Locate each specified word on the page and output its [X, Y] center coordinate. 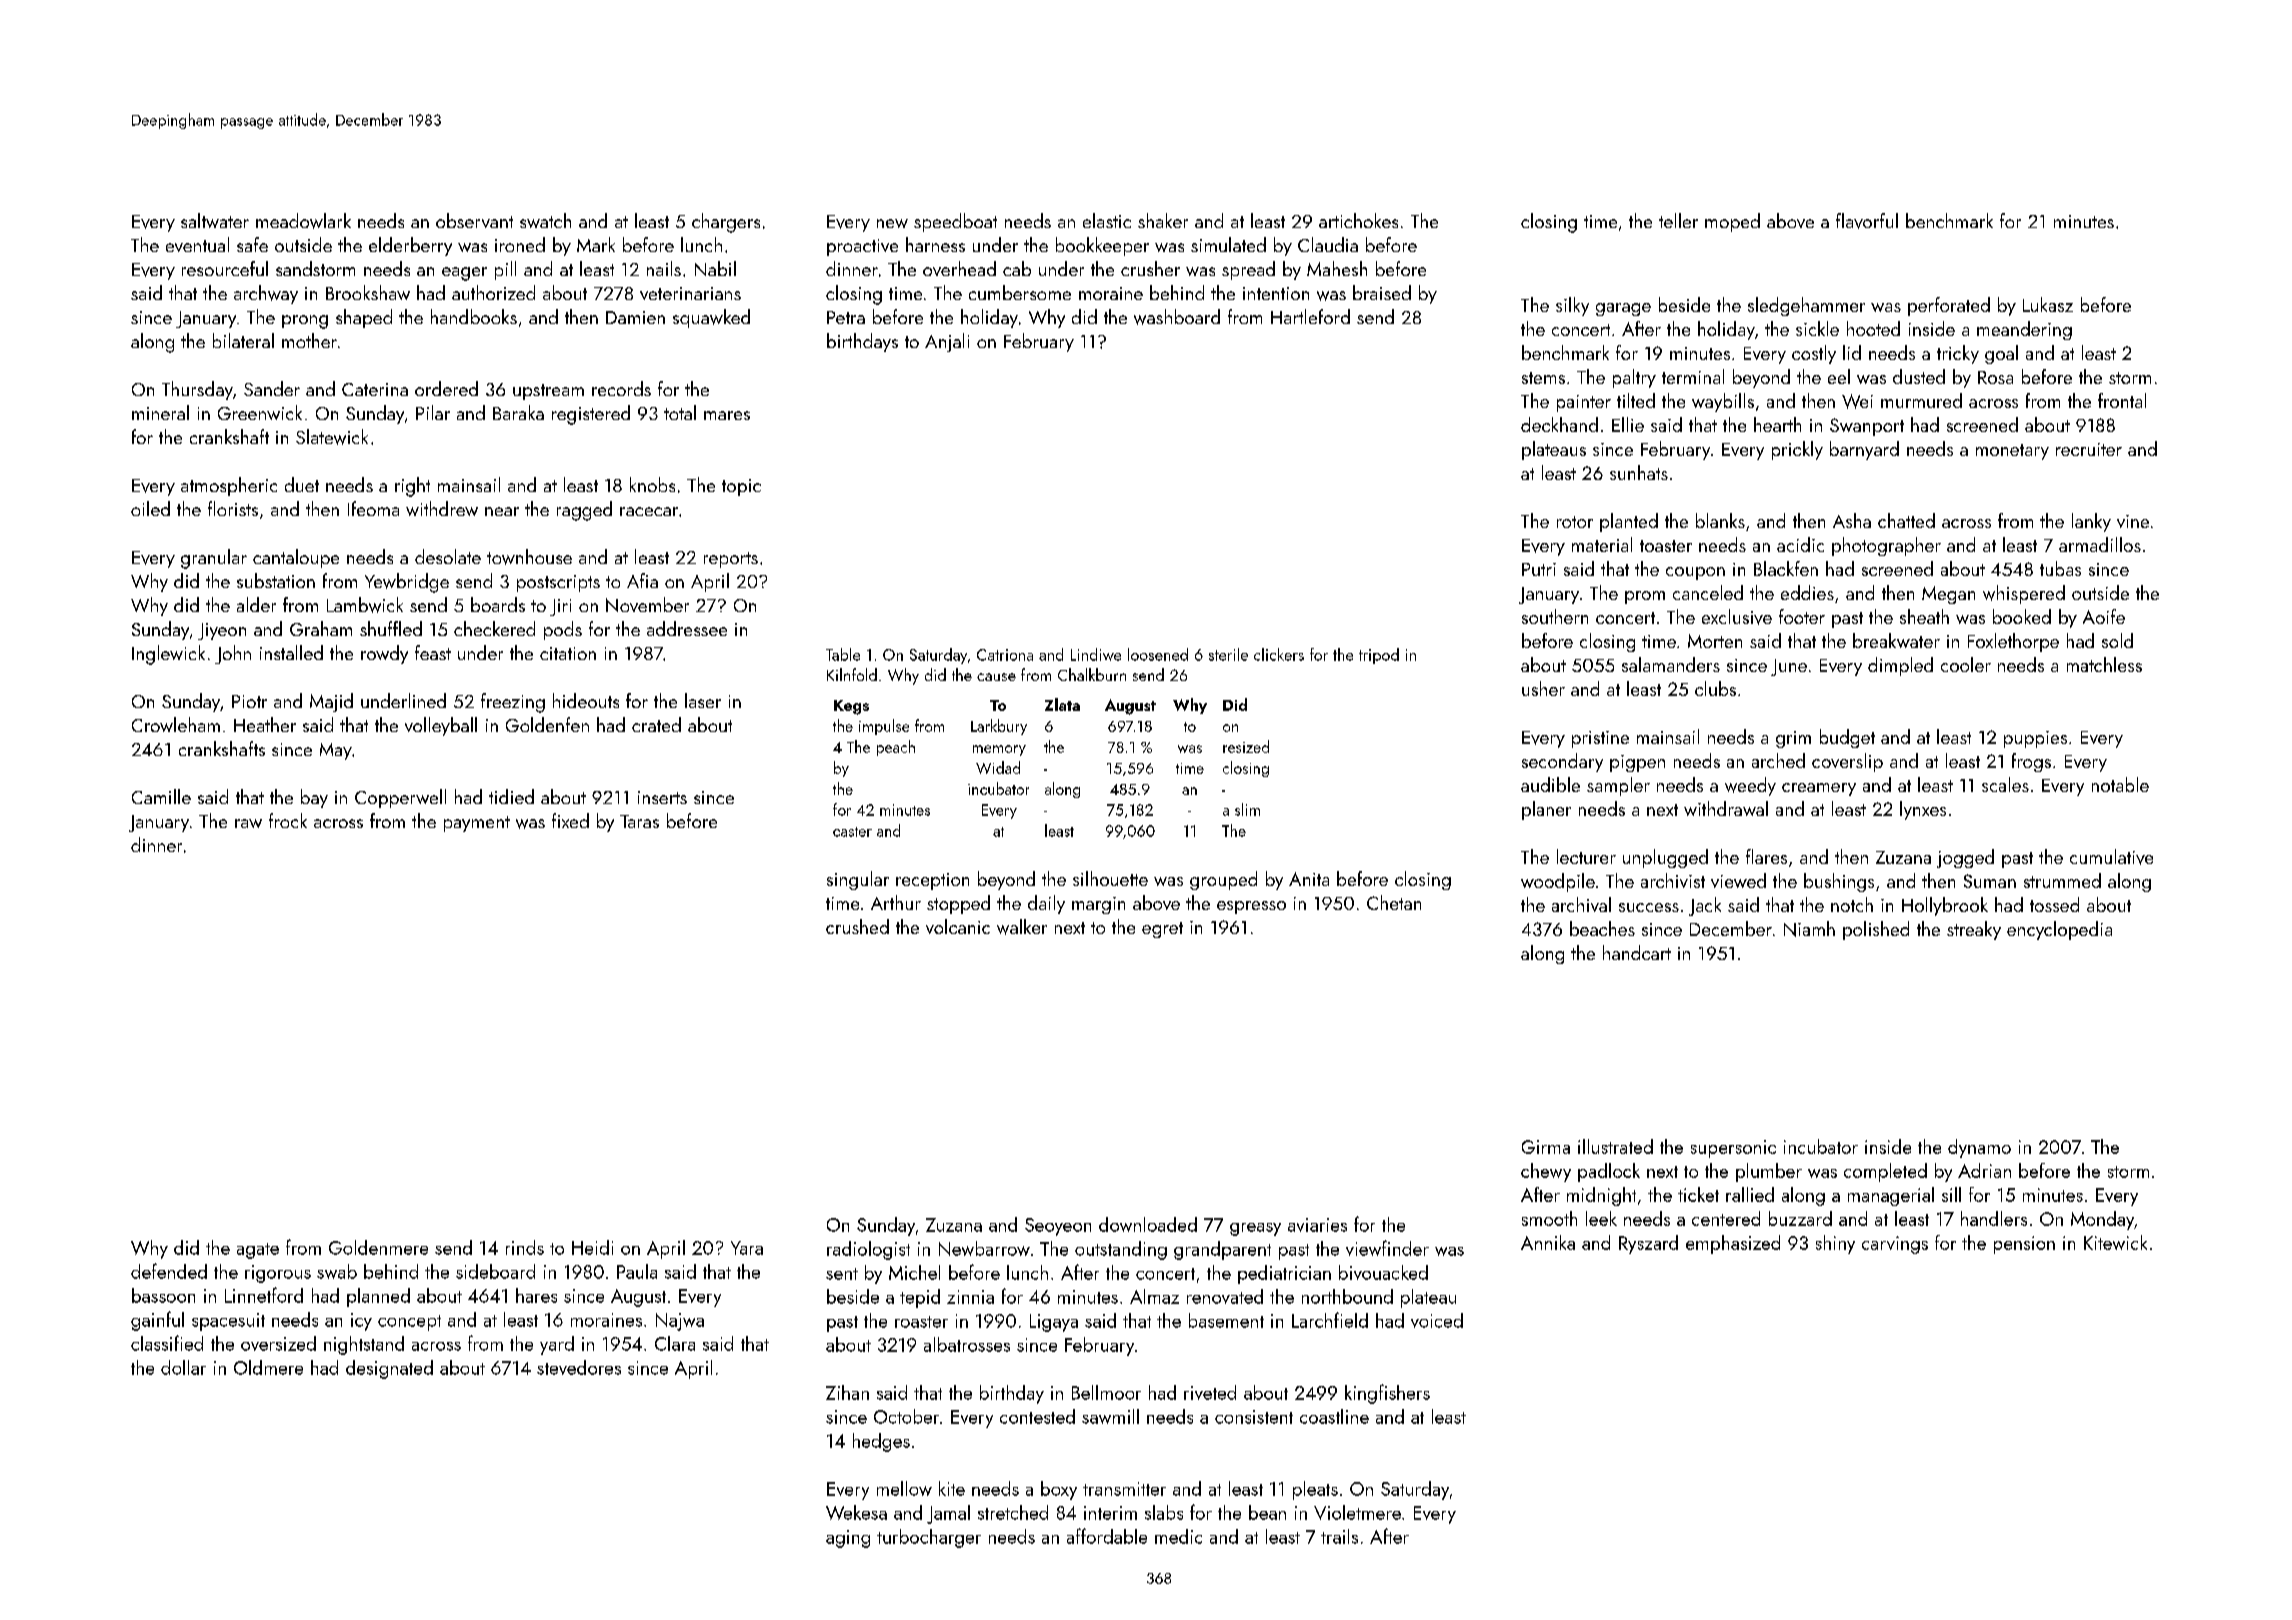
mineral [160, 412]
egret [1162, 930]
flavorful [1867, 221]
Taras [639, 821]
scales [2005, 784]
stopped [958, 904]
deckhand [1559, 424]
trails [1339, 1536]
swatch [545, 220]
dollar [183, 1367]
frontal [2122, 400]
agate [258, 1251]
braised [1382, 292]
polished [1876, 930]
